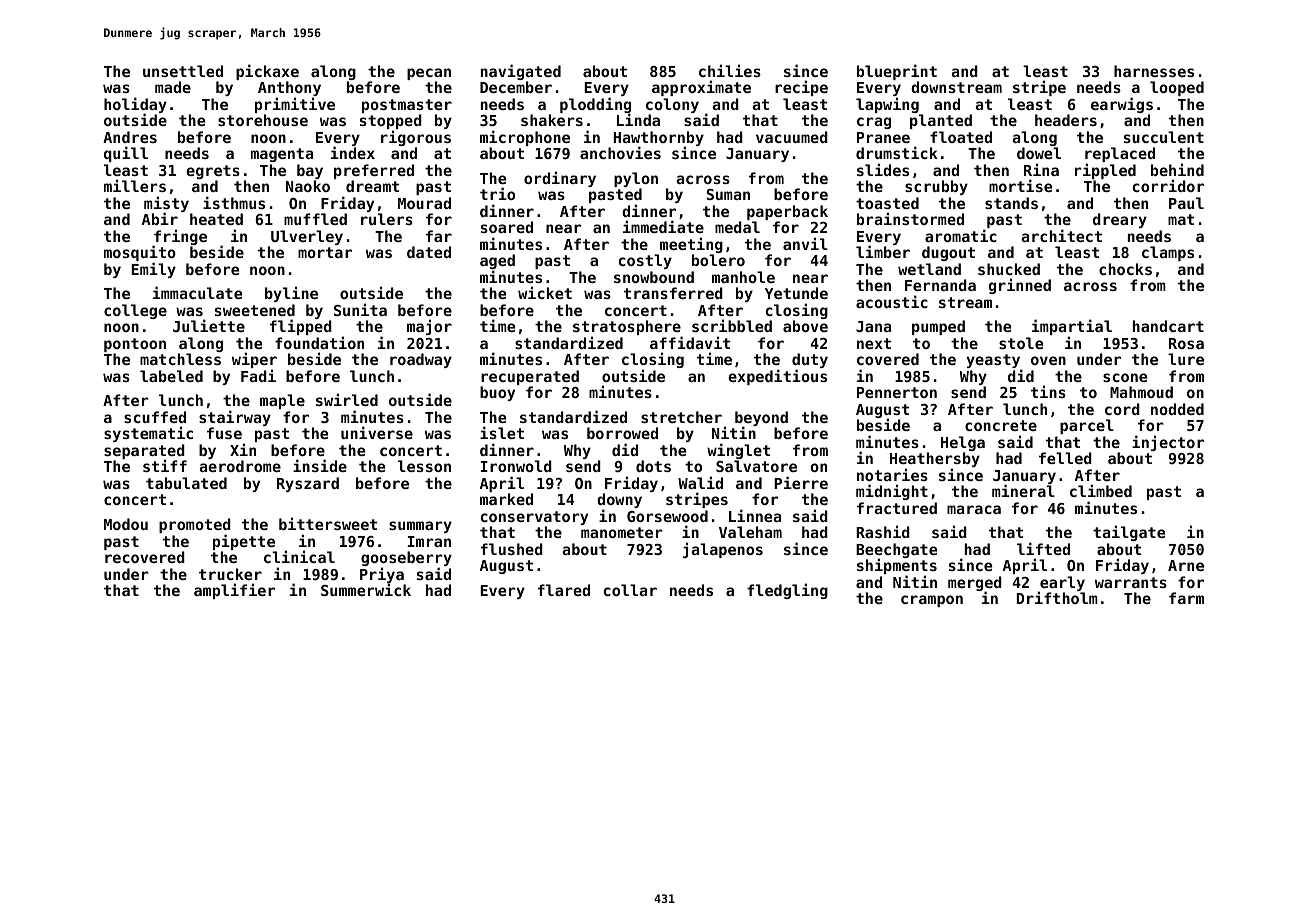 The width and height of the screenshot is (1308, 924). Describe the element at coordinates (183, 71) in the screenshot. I see `unsettled` at that location.
